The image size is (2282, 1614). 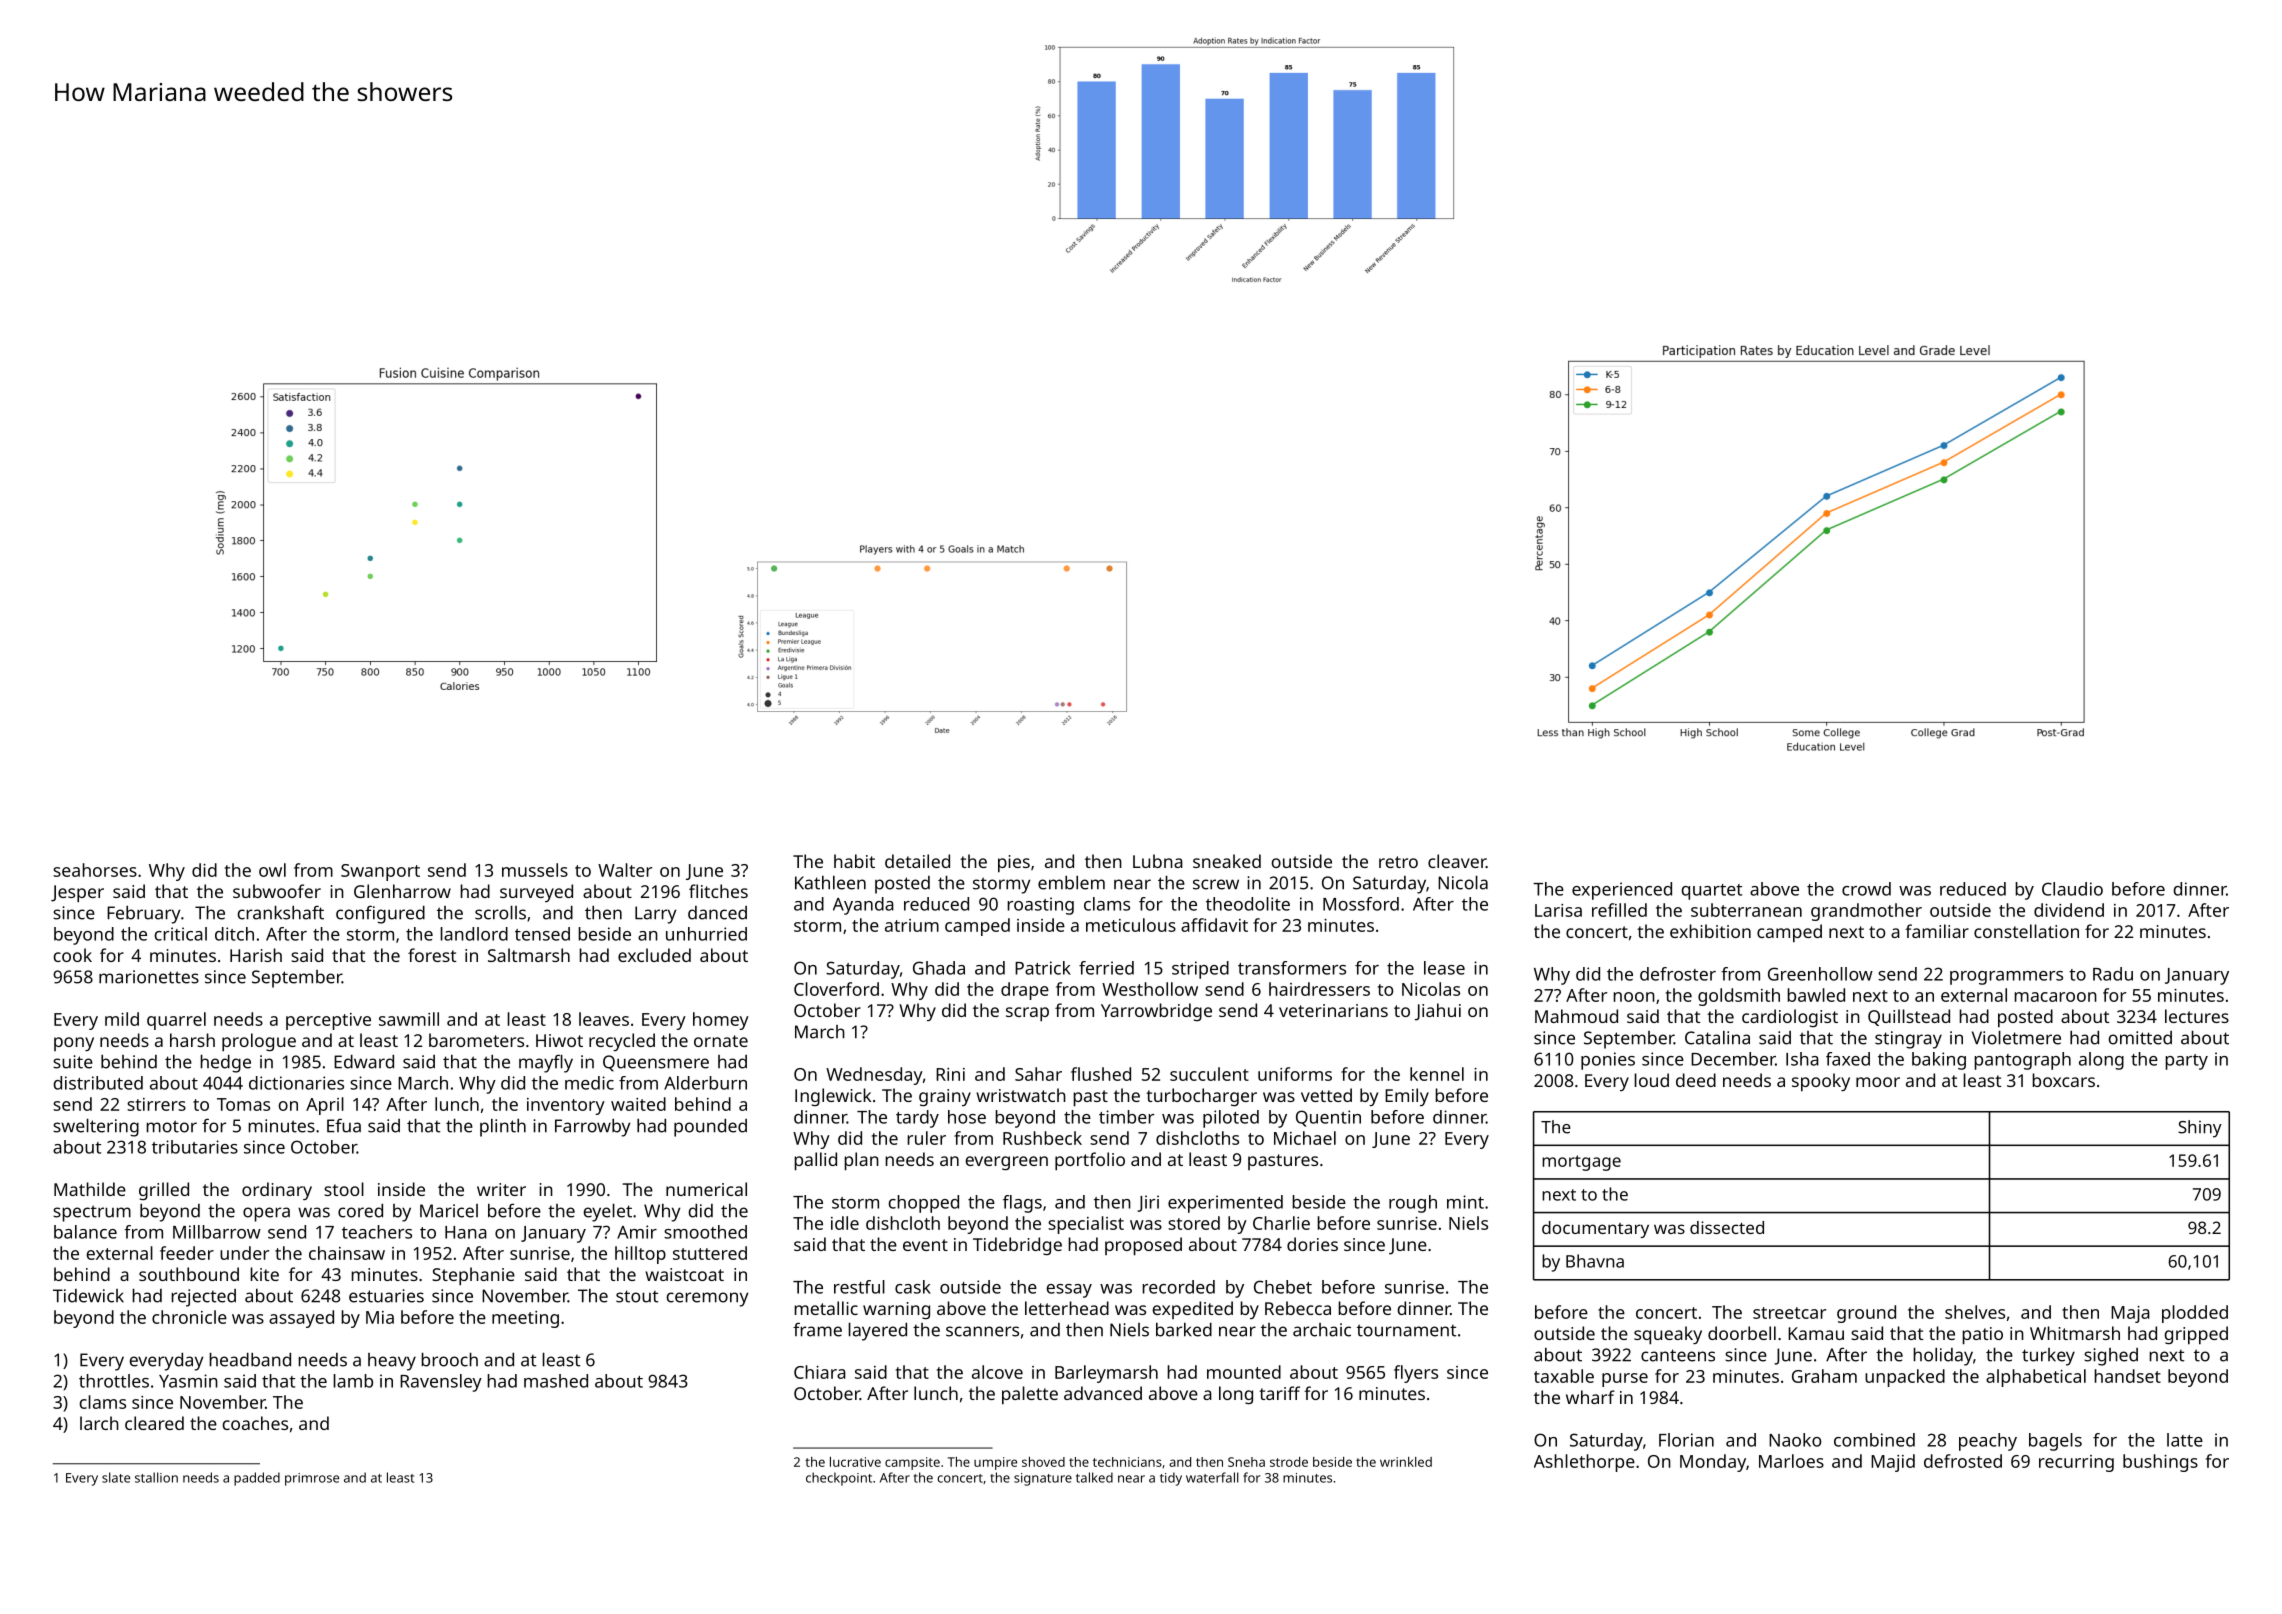 I want to click on estuaries, so click(x=386, y=1296).
